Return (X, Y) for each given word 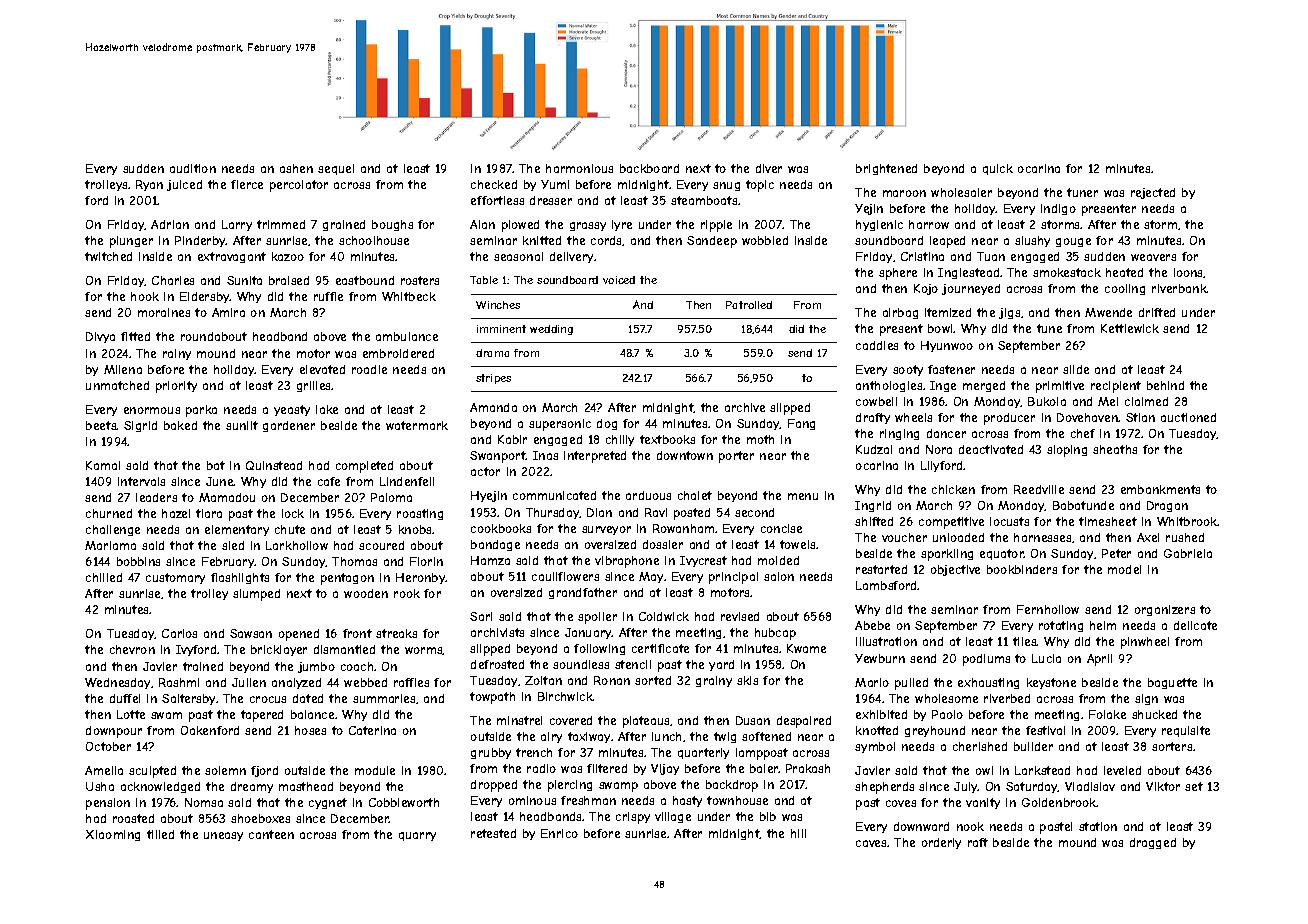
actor (485, 471)
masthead (306, 786)
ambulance (407, 336)
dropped (494, 786)
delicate (1195, 625)
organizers (1165, 610)
